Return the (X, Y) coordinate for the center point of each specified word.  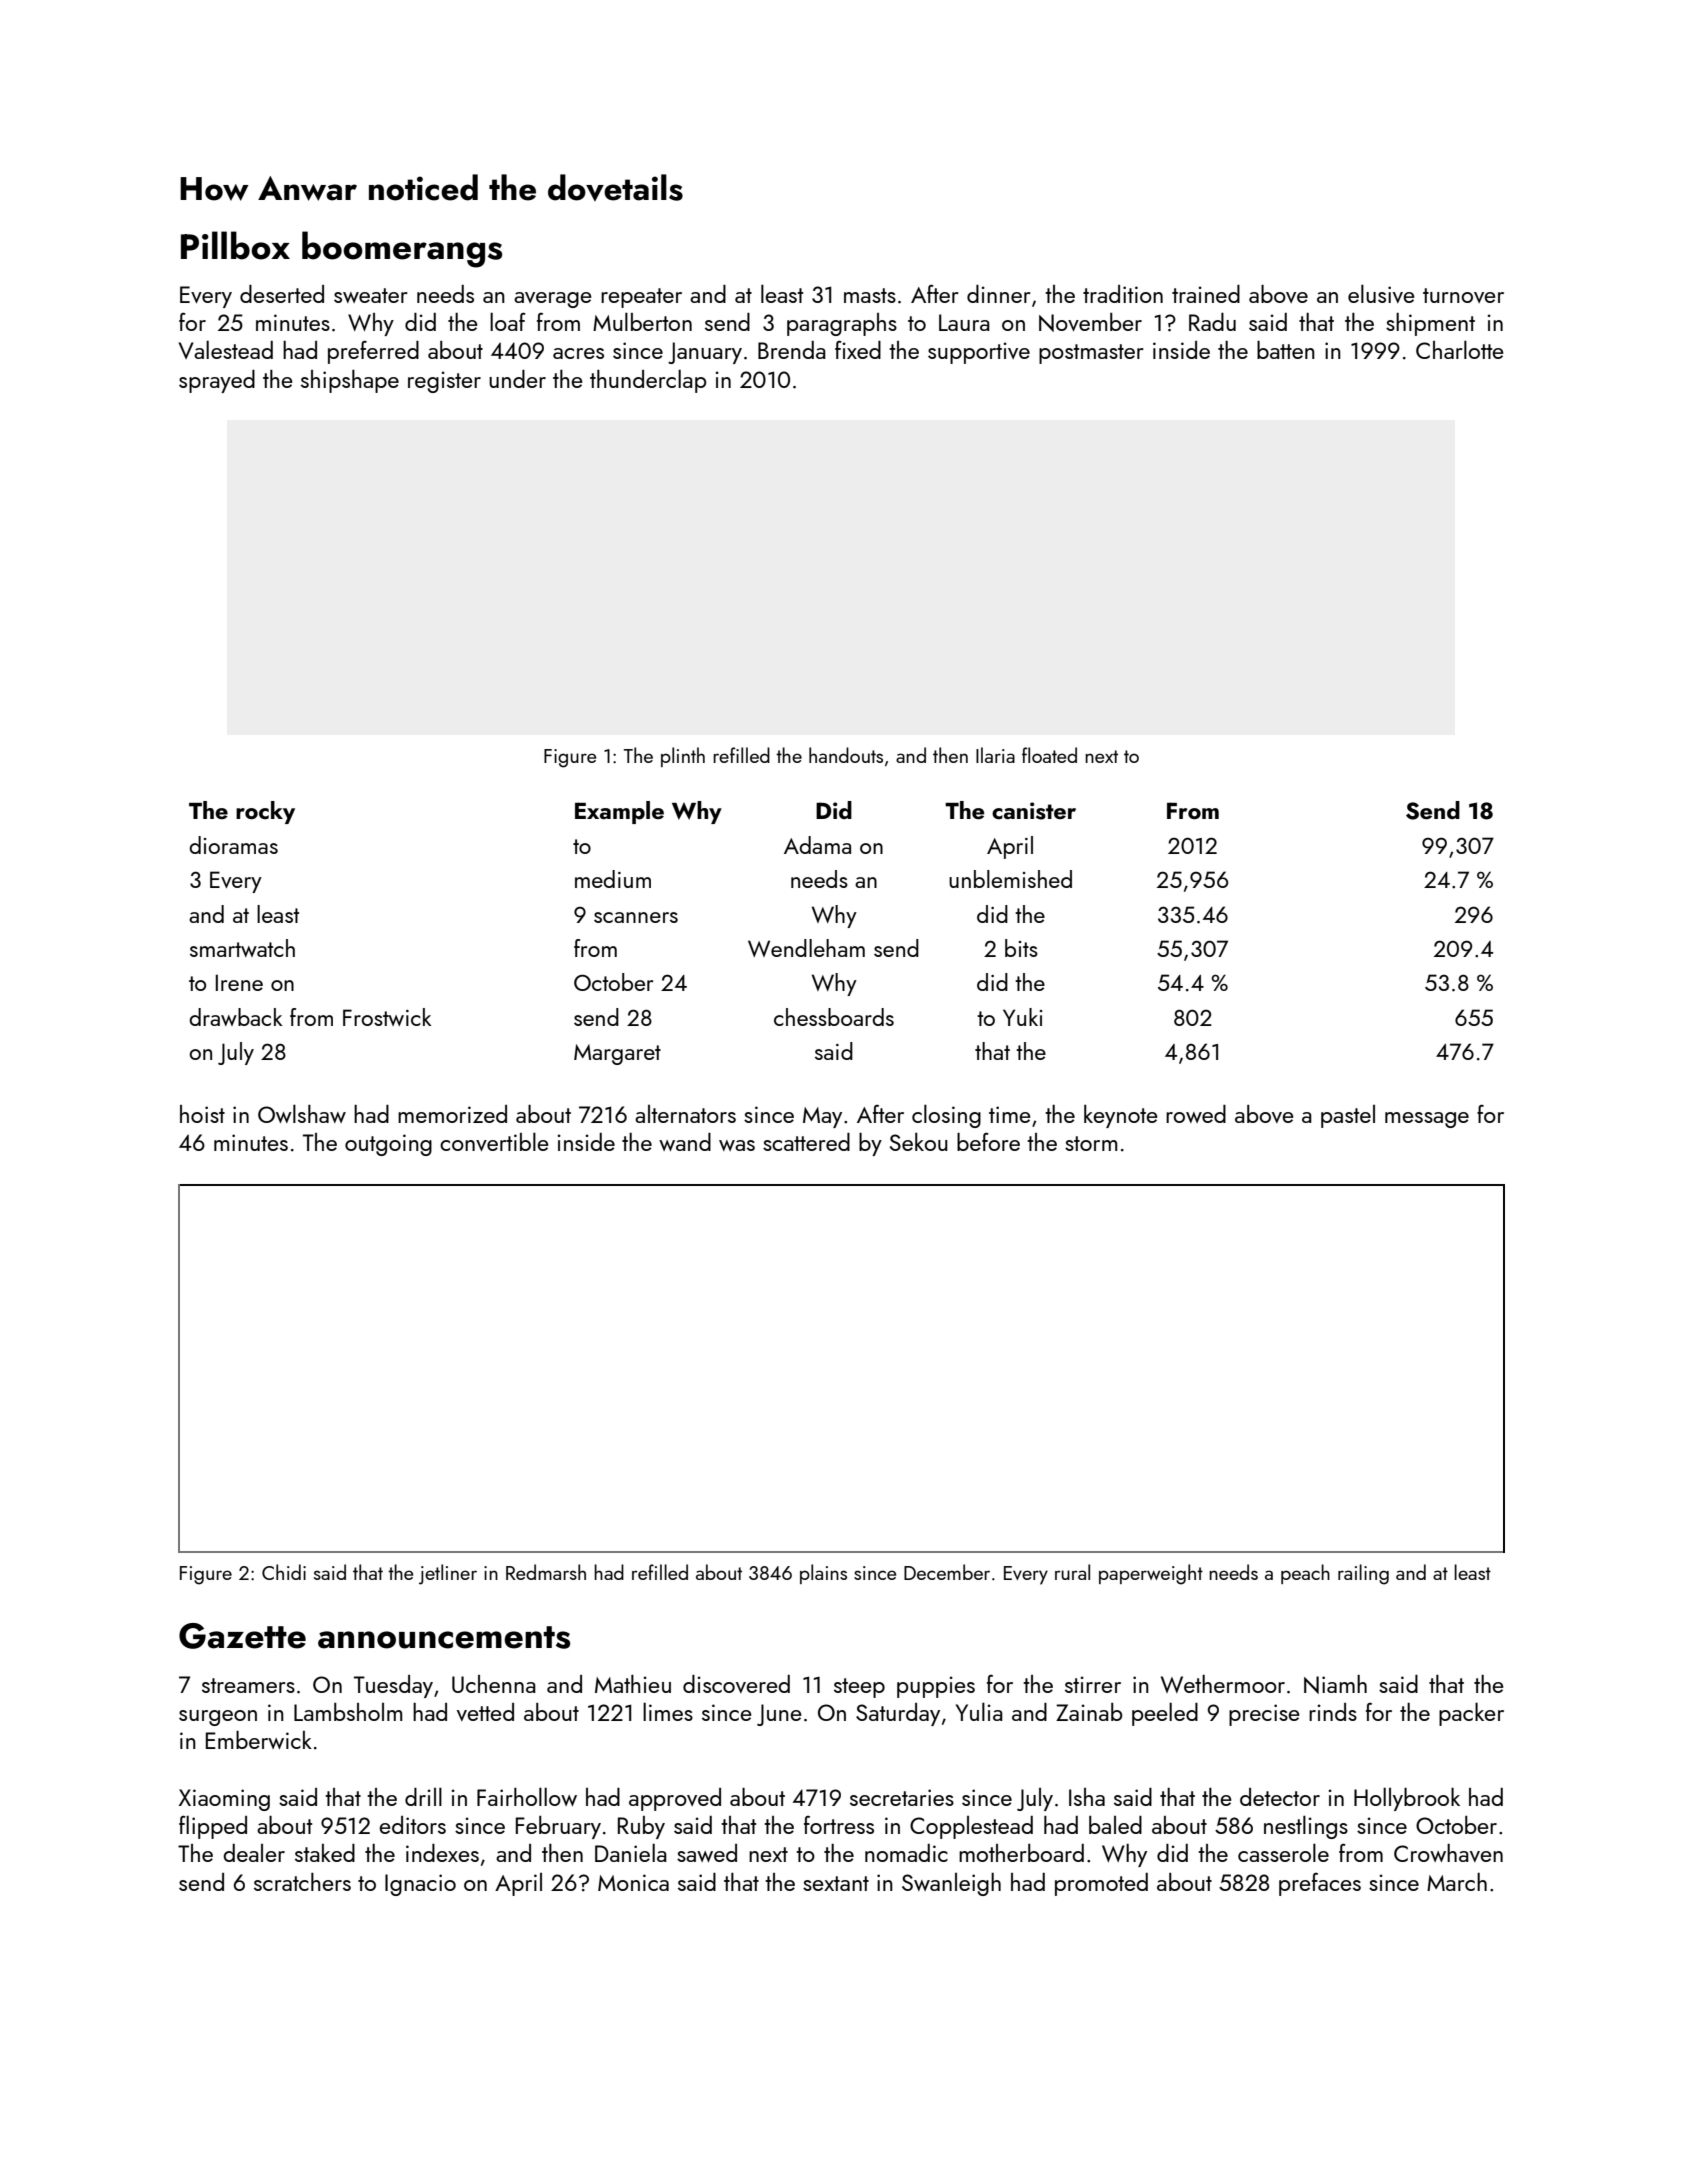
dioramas (233, 845)
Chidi (284, 1572)
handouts (846, 755)
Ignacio (420, 1885)
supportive (979, 353)
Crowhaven (1448, 1853)
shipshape (350, 381)
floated (1049, 755)
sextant (836, 1883)
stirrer (1093, 1684)
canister (1034, 811)
